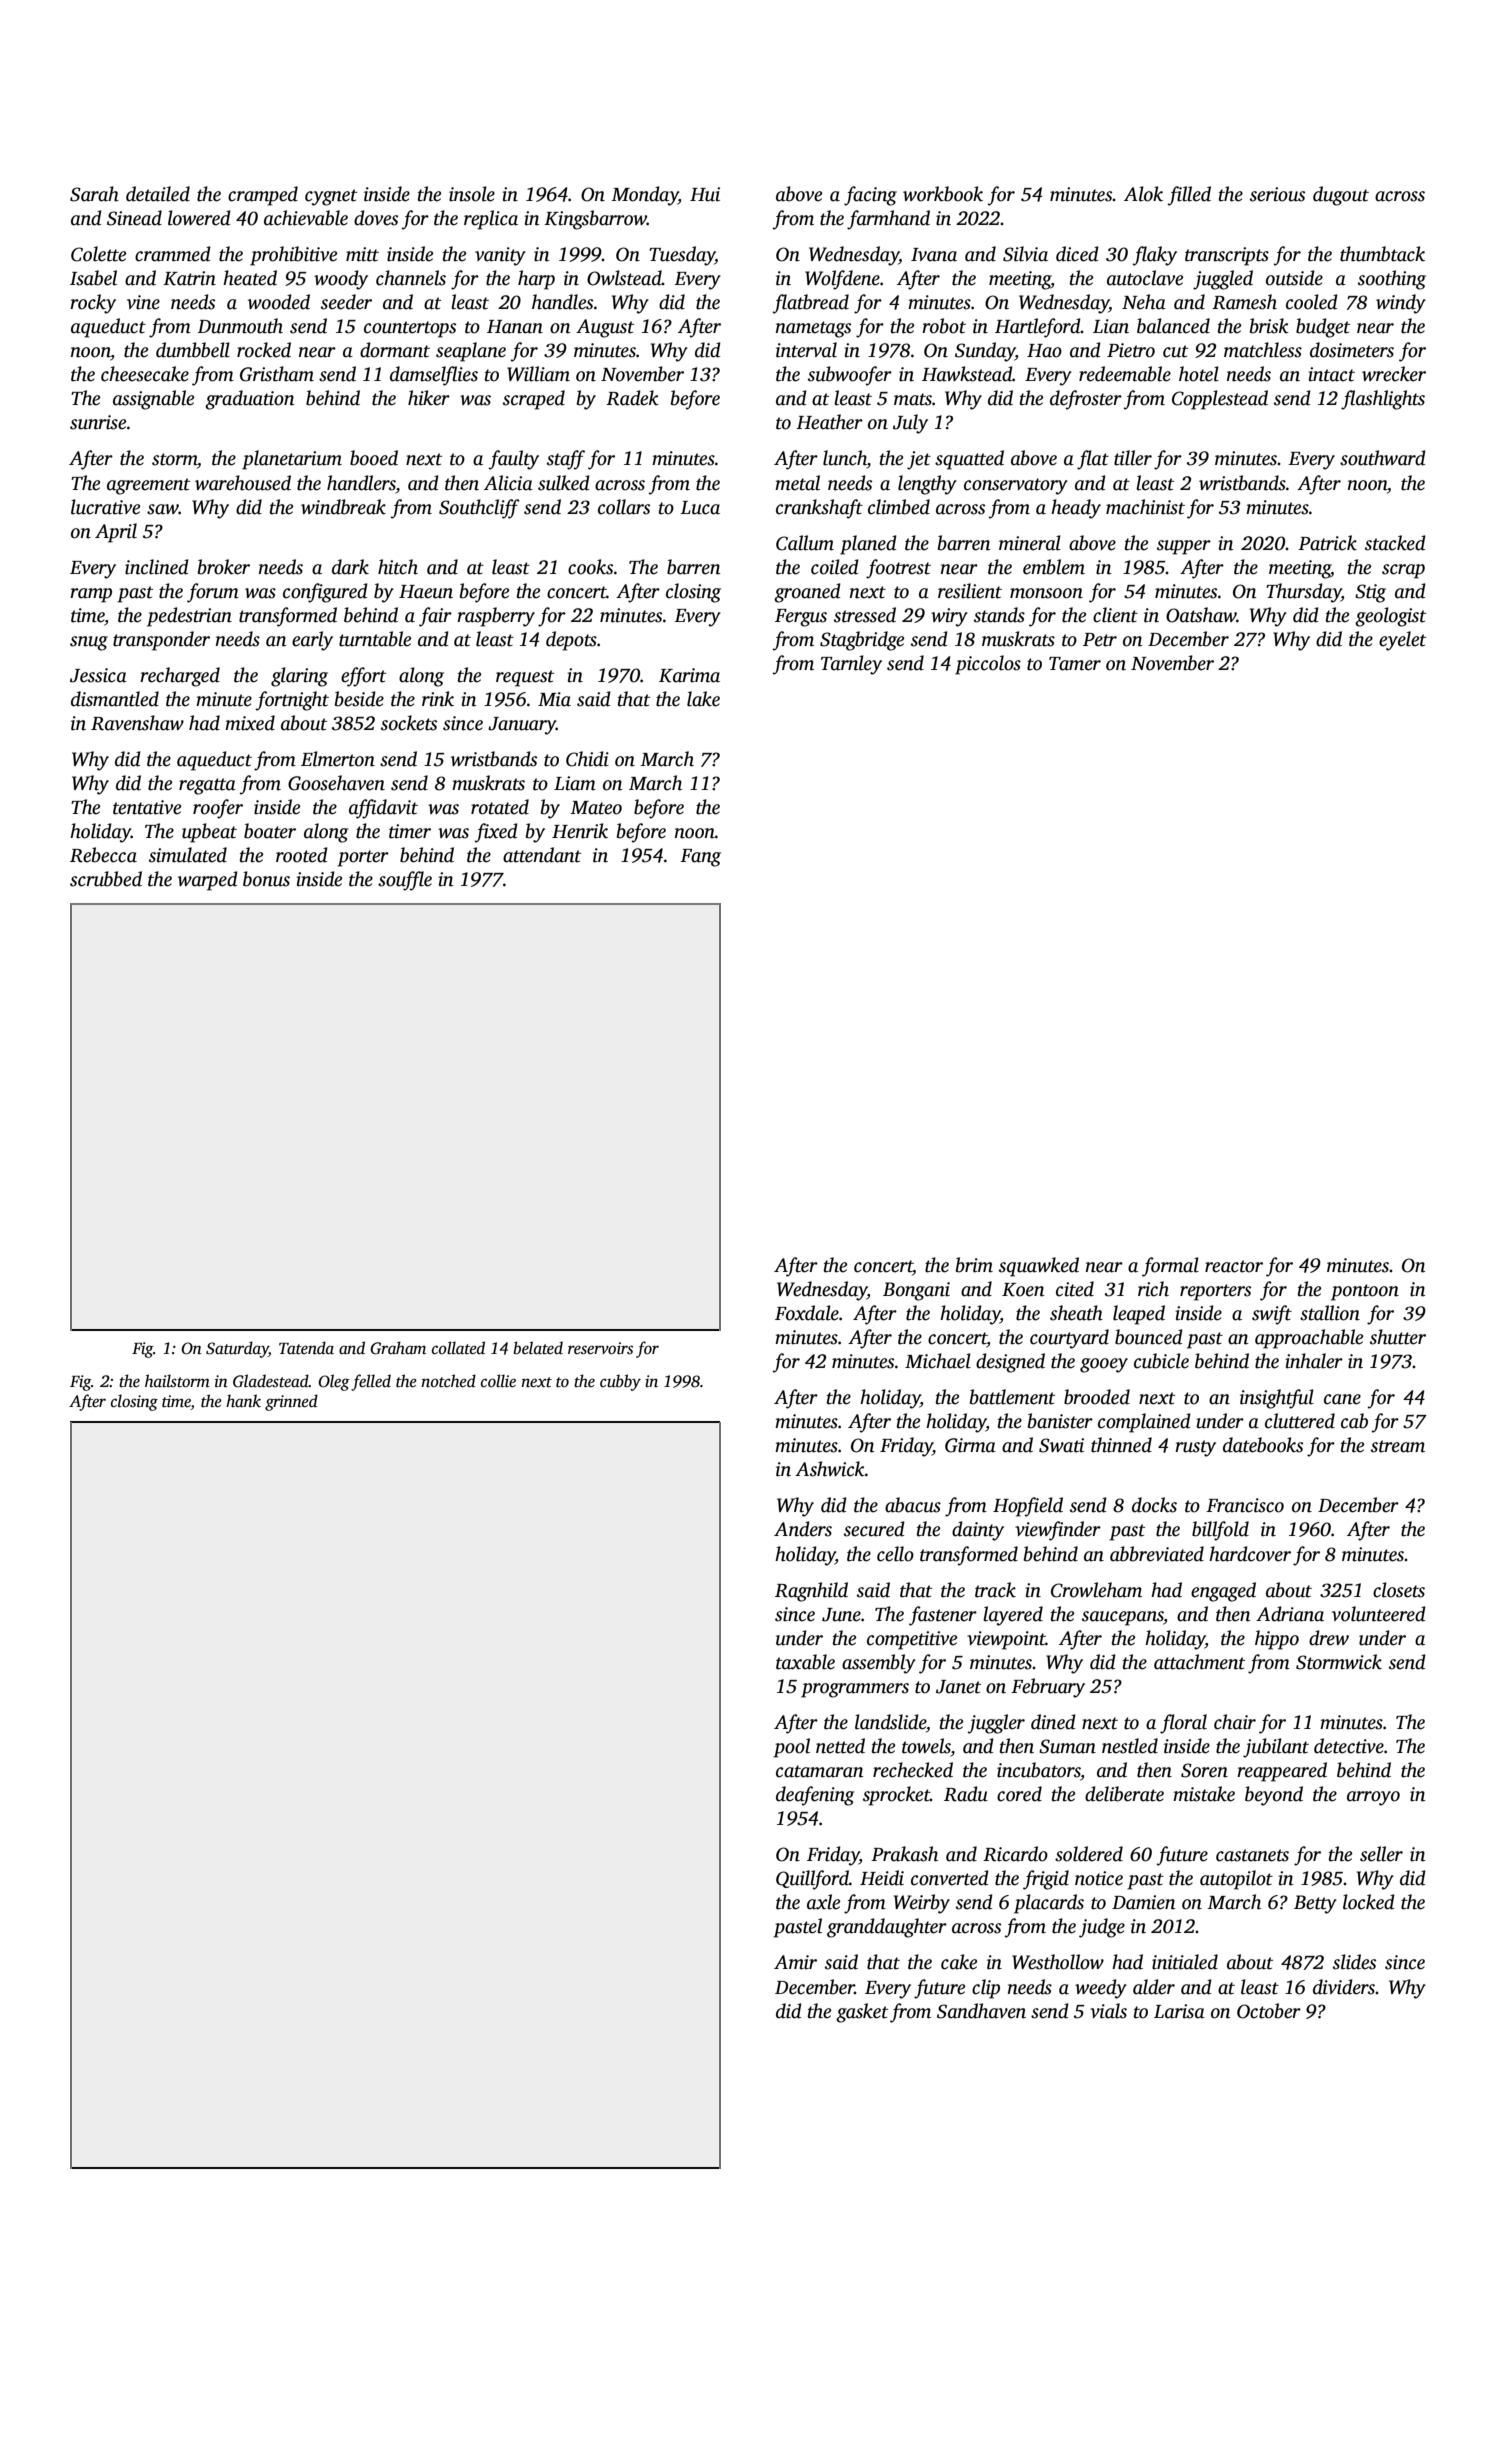  I want to click on detailed, so click(158, 194).
